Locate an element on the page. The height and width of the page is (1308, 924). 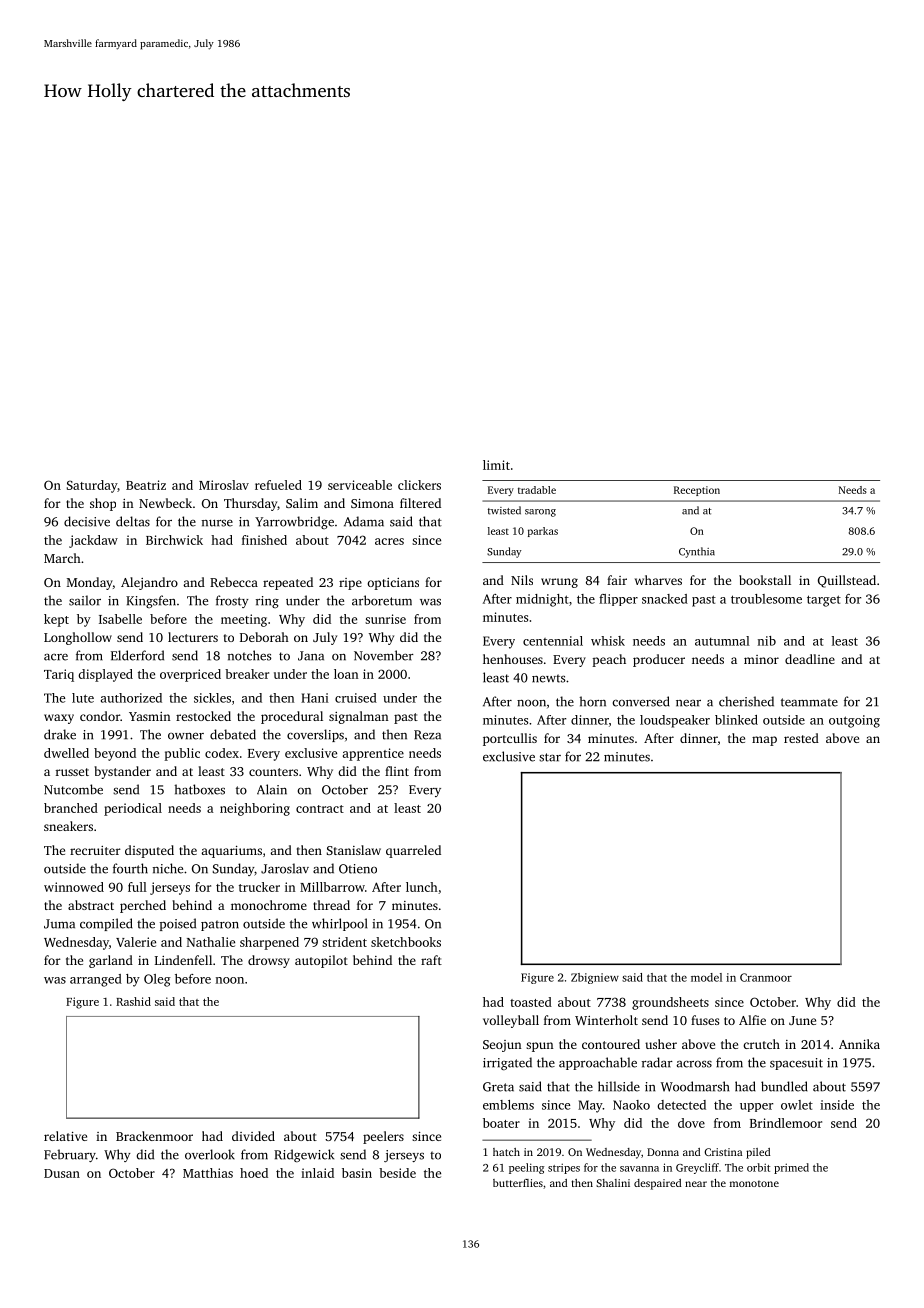
butterflies is located at coordinates (518, 1183).
